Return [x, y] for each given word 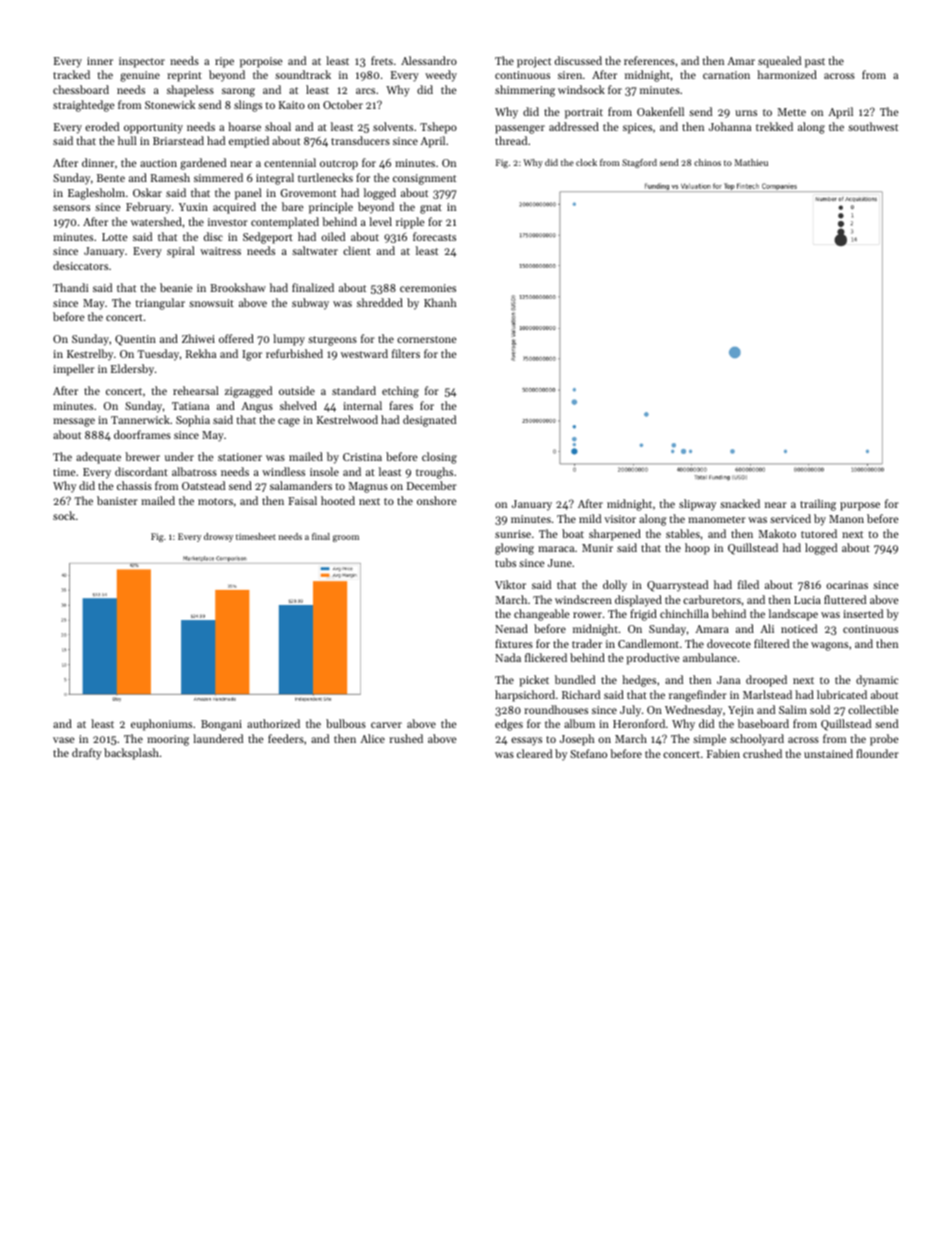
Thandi [71, 287]
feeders [286, 738]
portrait [584, 113]
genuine [140, 76]
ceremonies [428, 288]
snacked [740, 503]
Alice [372, 738]
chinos [707, 162]
